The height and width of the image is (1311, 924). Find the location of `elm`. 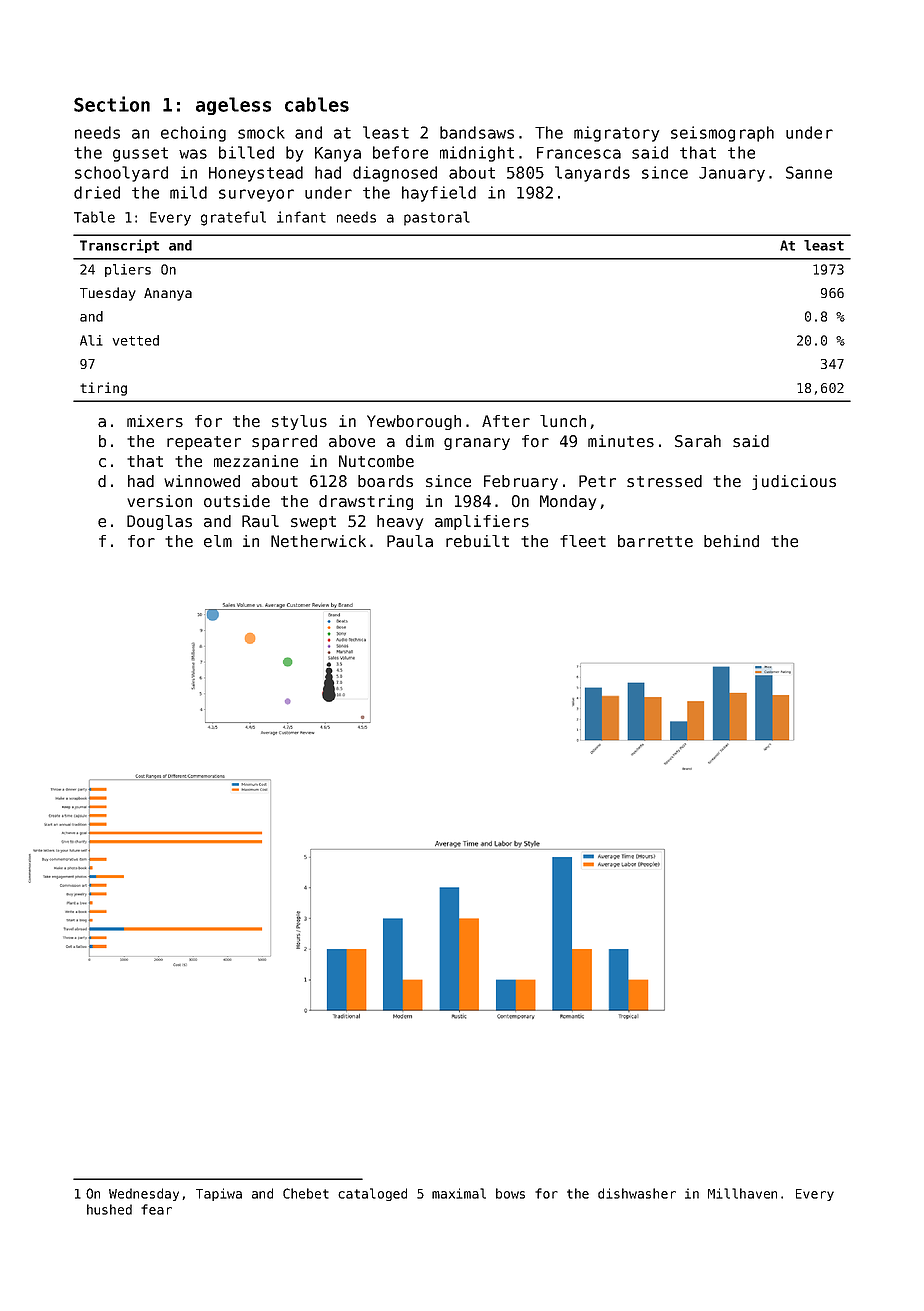

elm is located at coordinates (218, 541).
